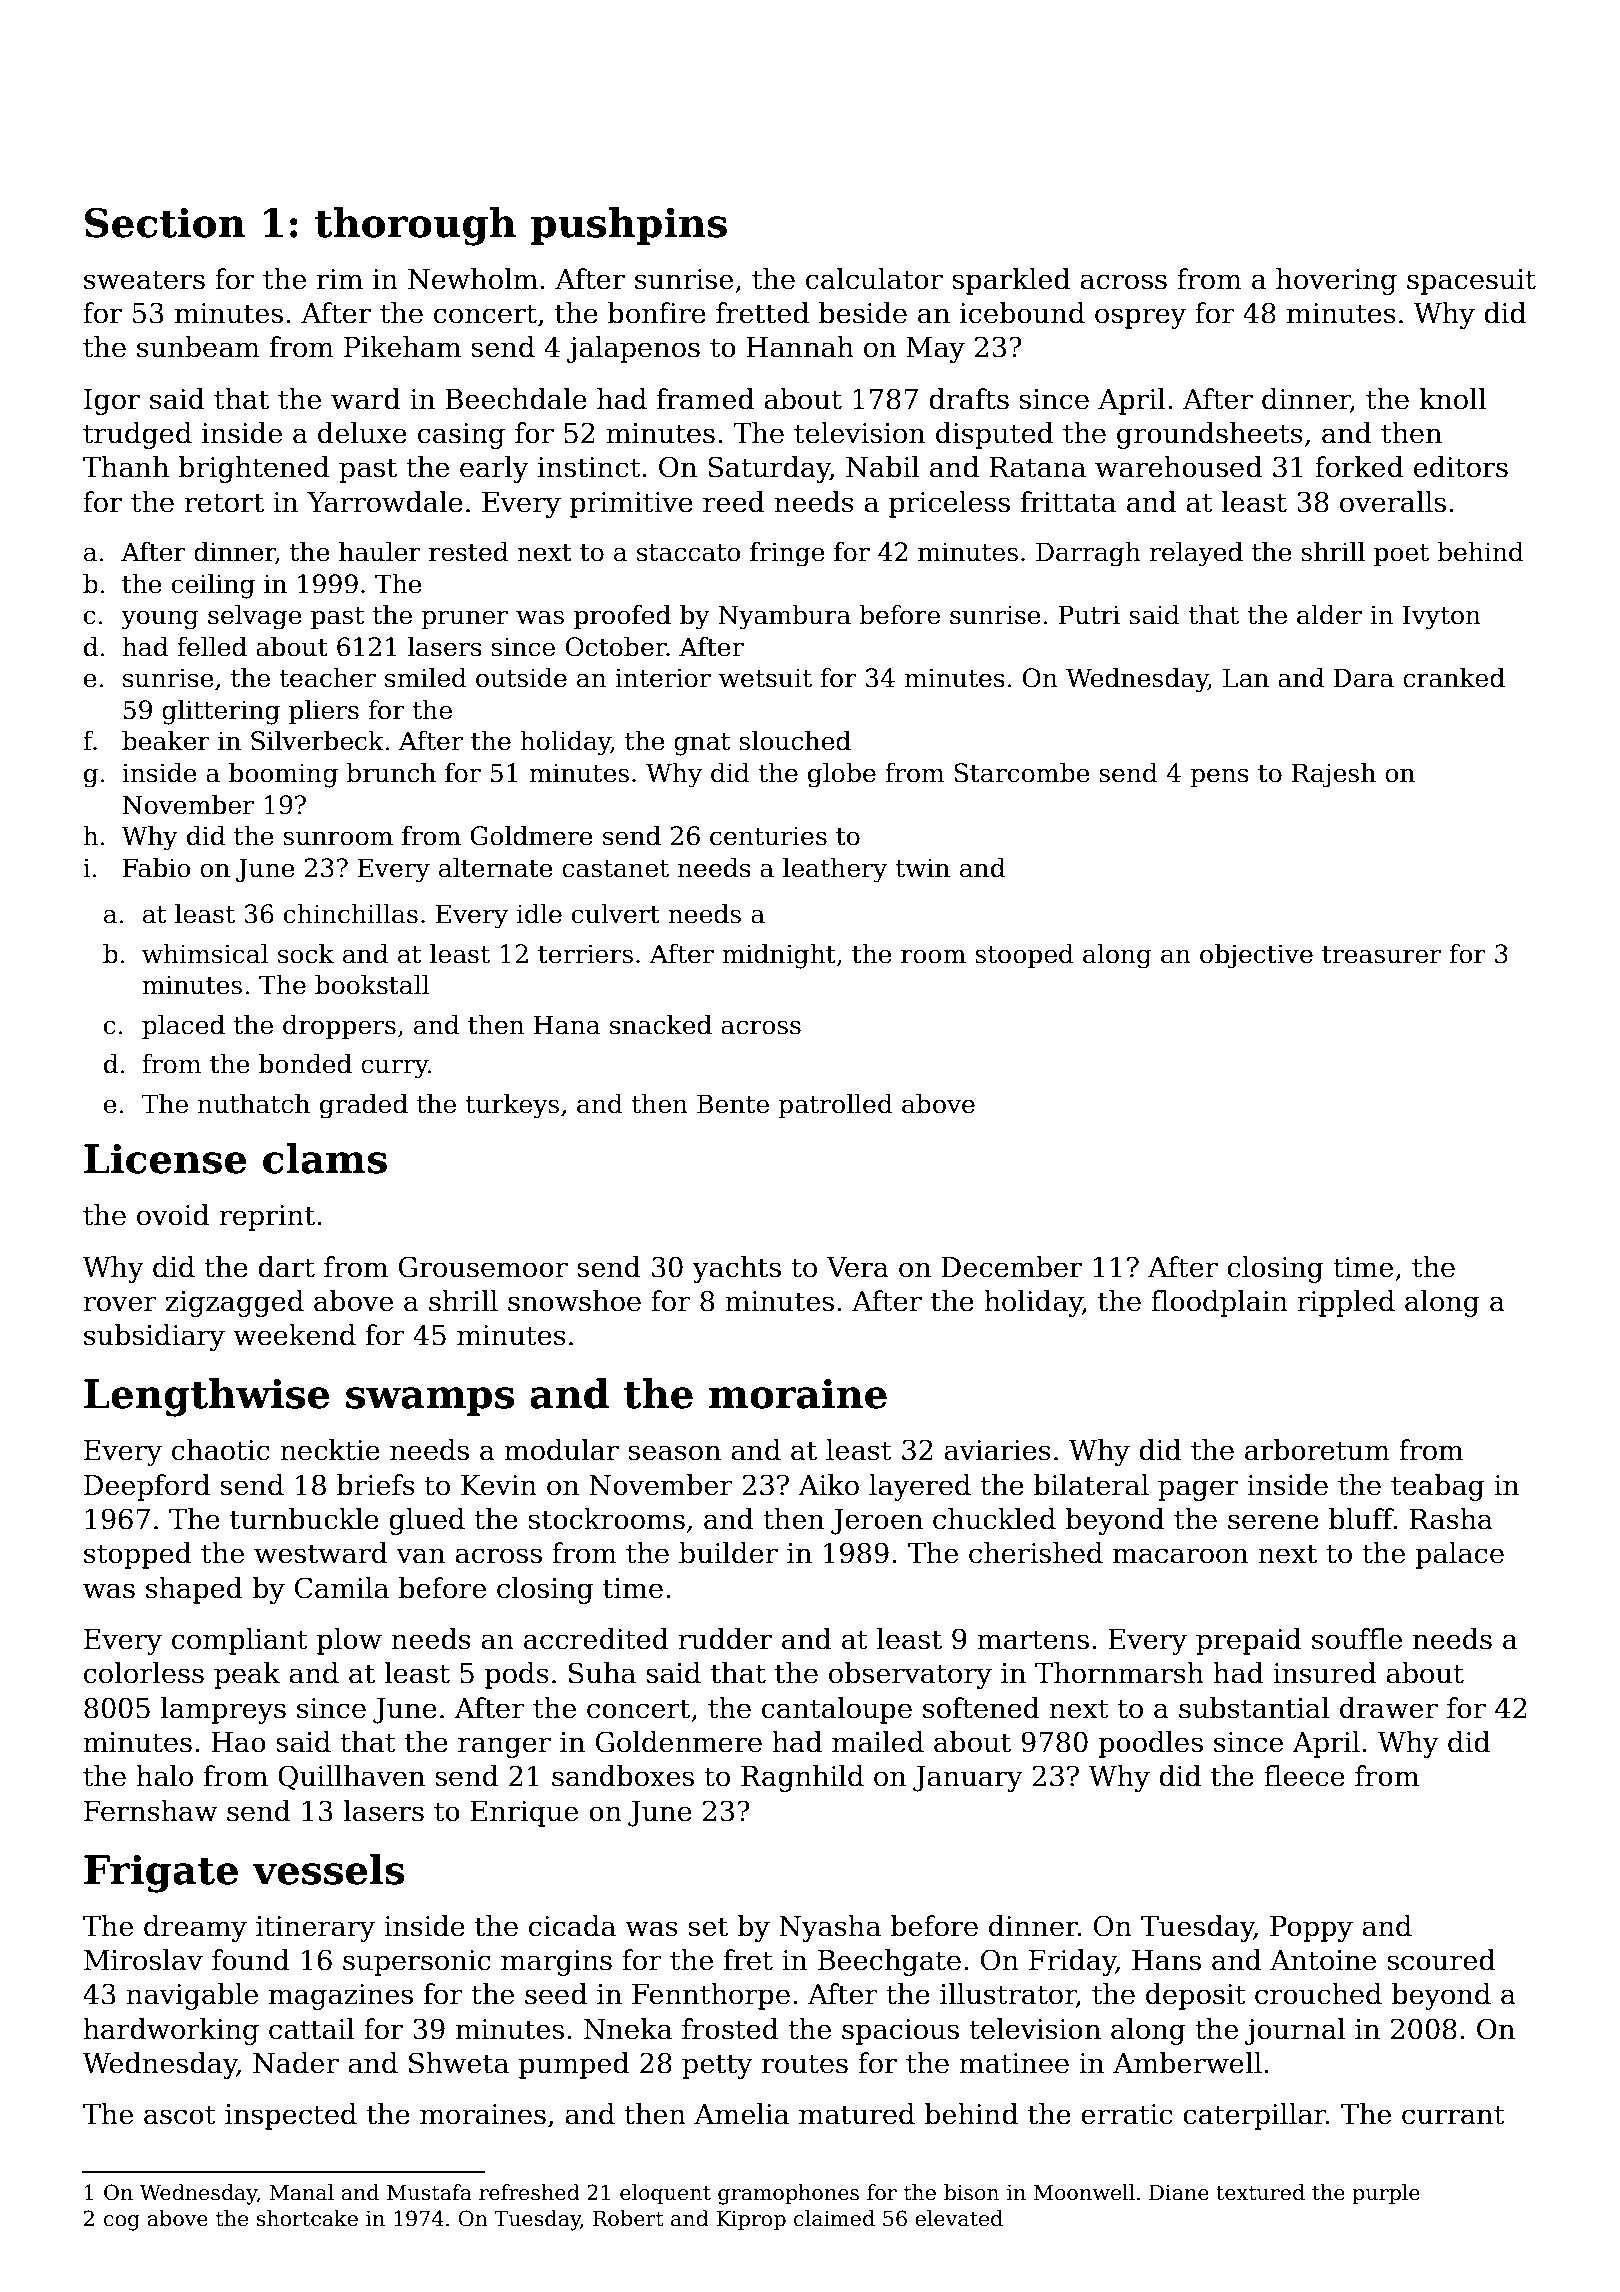 This image has width=1620, height=2292. What do you see at coordinates (483, 1267) in the image?
I see `Grousemoor` at bounding box center [483, 1267].
